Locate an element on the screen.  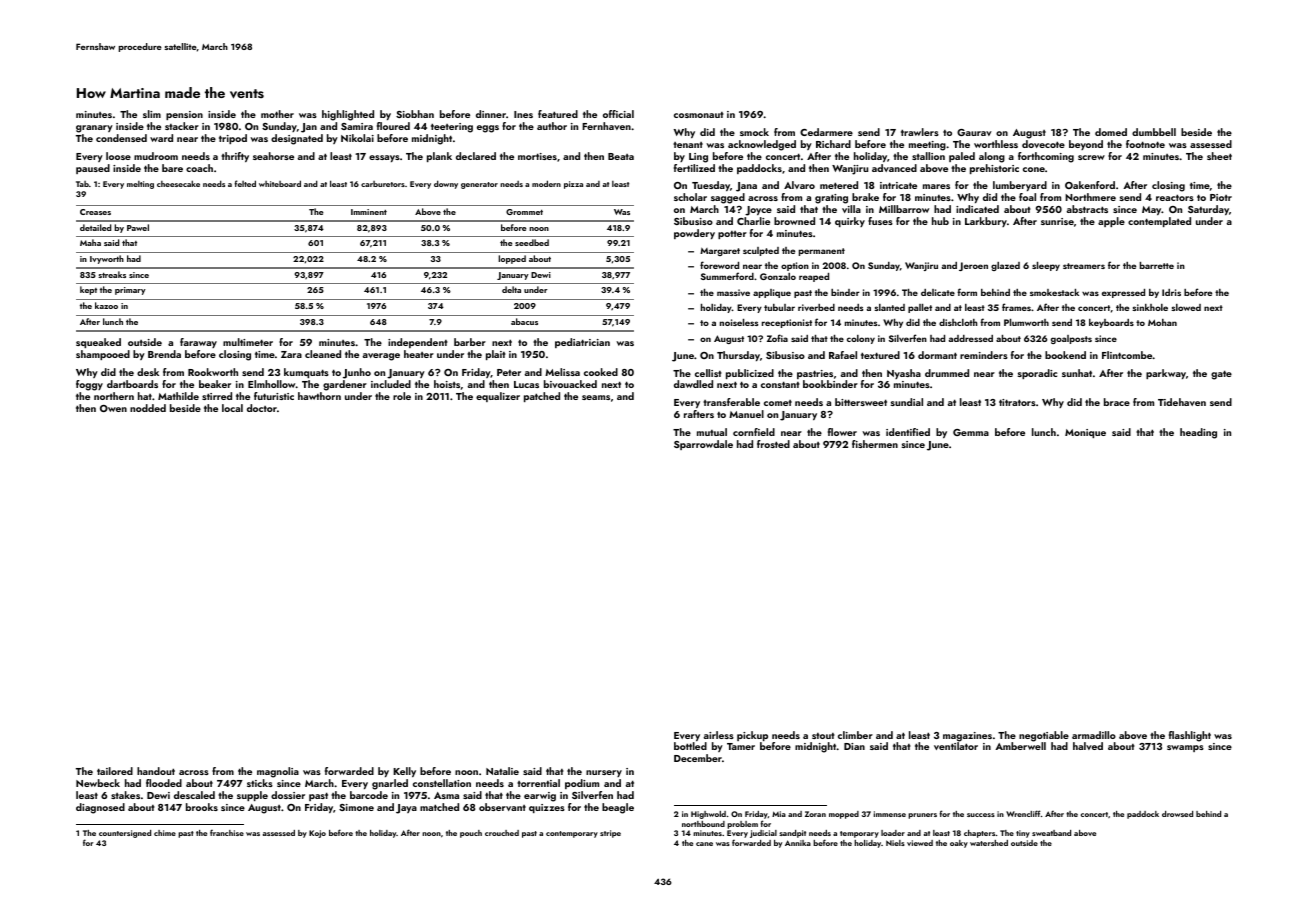
Kojo is located at coordinates (317, 834).
